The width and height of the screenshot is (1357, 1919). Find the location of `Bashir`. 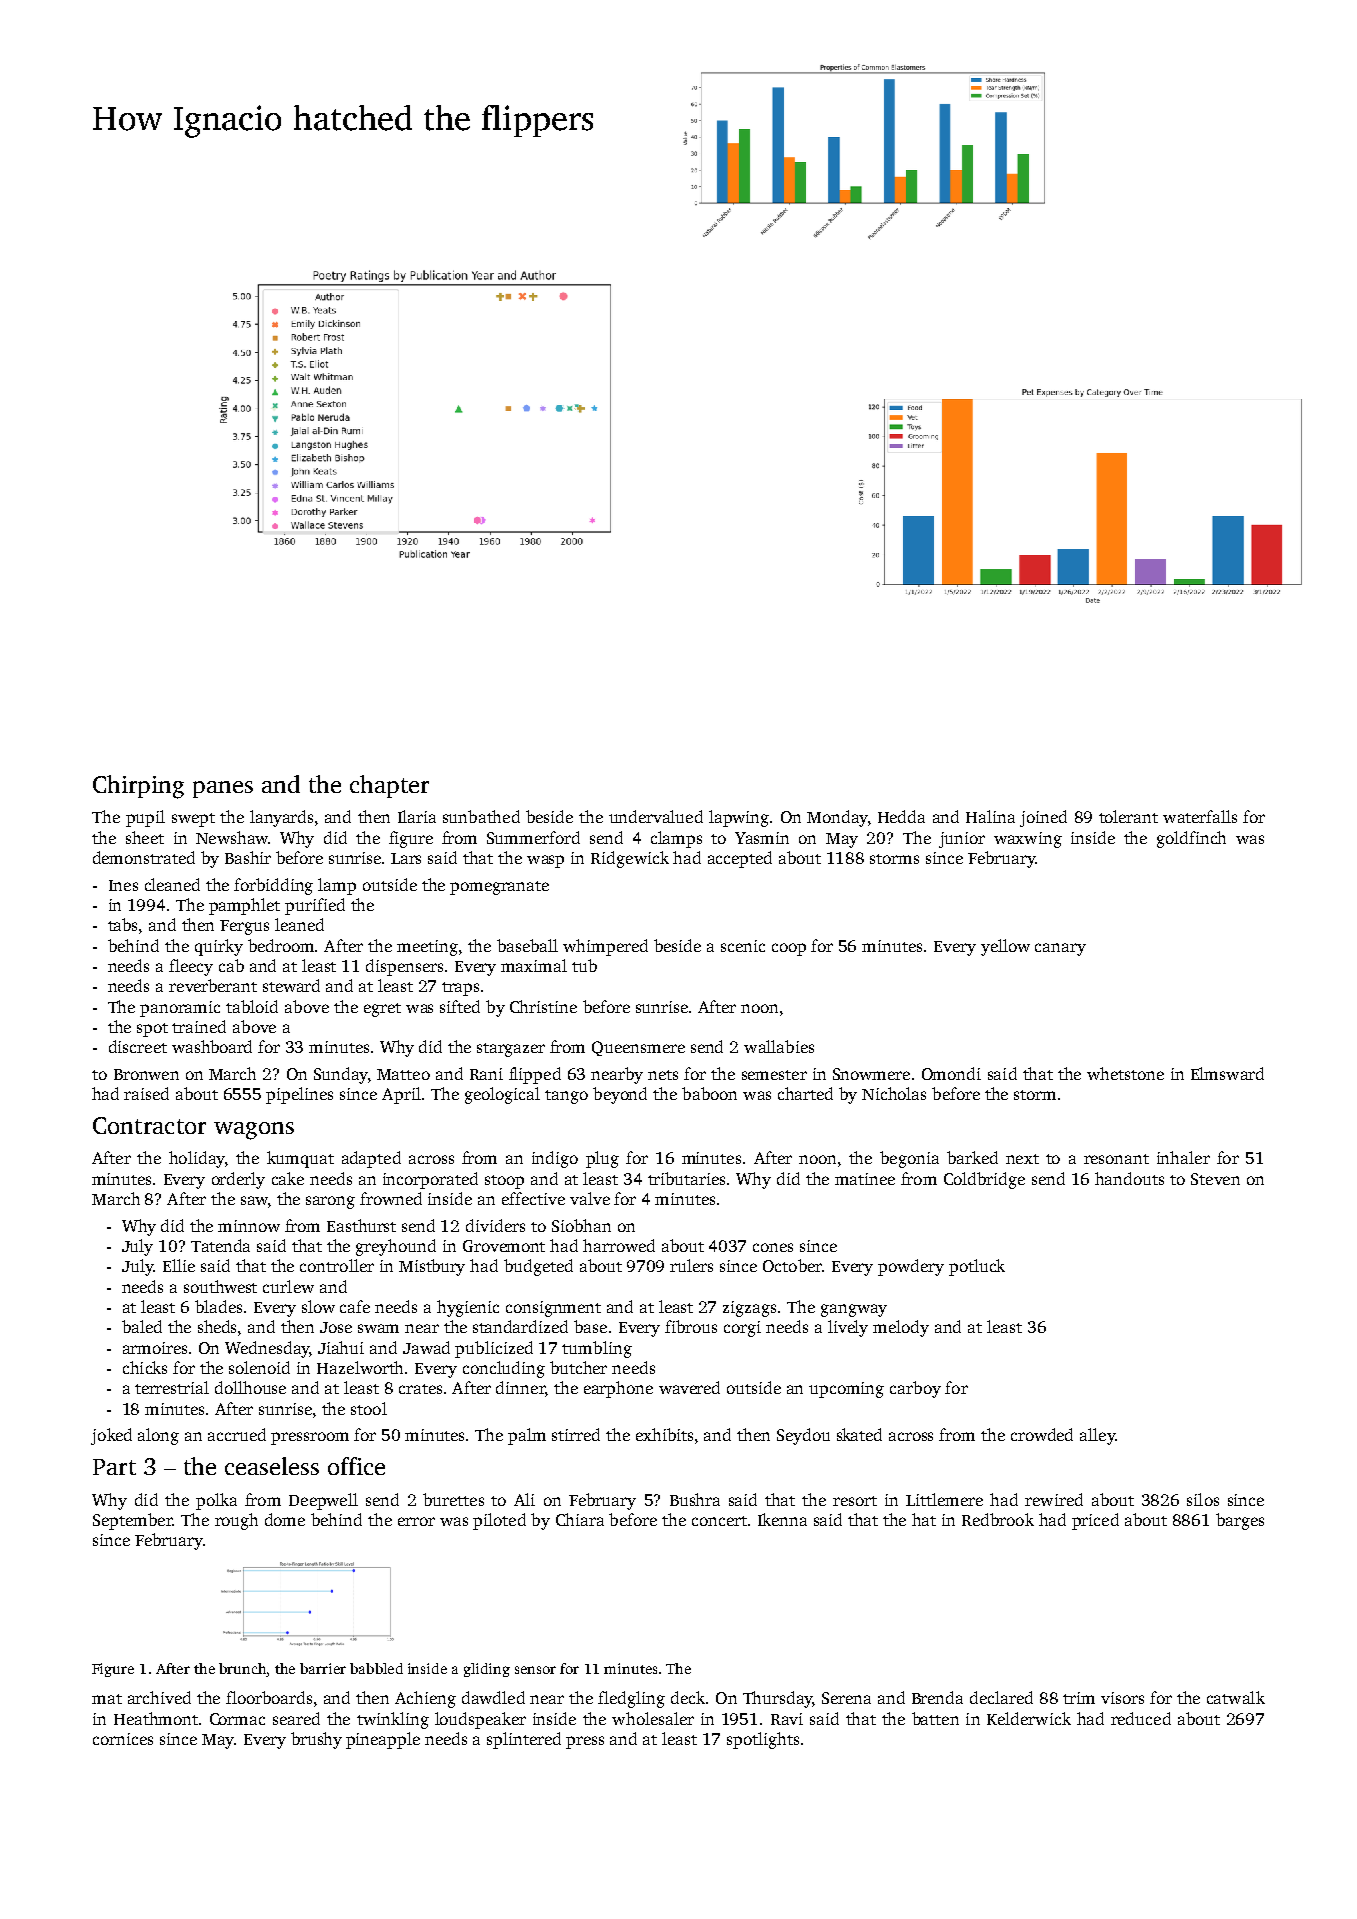

Bashir is located at coordinates (248, 857).
